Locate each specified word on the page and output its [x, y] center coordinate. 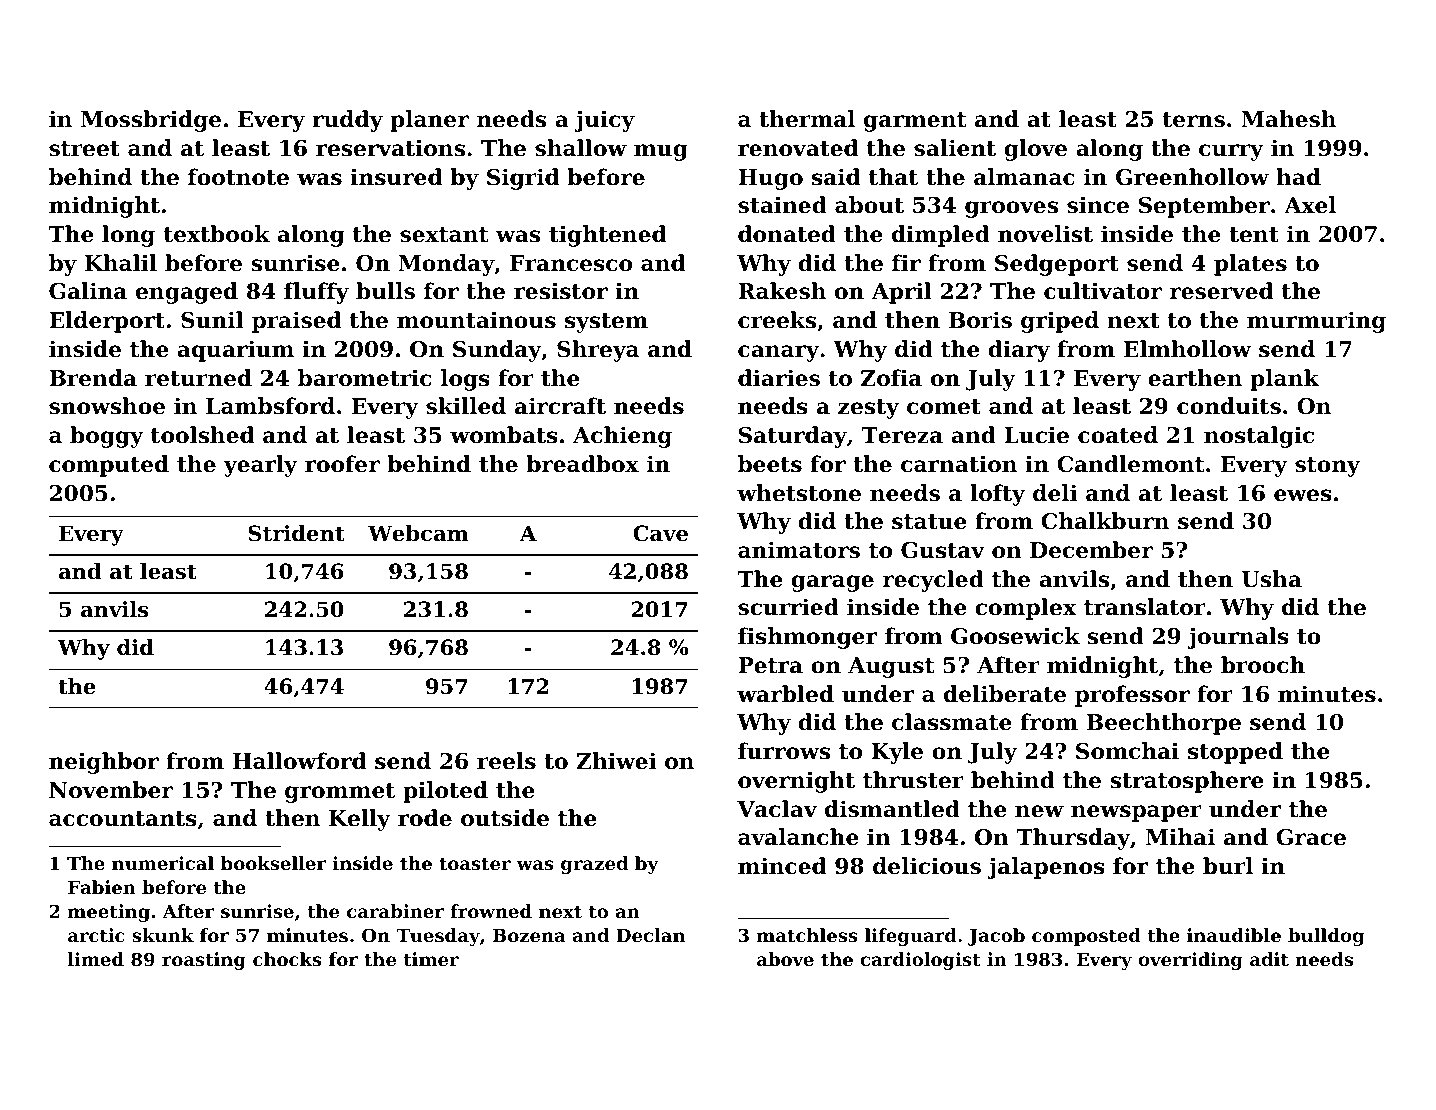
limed [96, 959]
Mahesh [1288, 119]
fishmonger [807, 638]
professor [1132, 696]
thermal [807, 119]
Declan [650, 935]
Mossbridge [151, 121]
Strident [296, 533]
